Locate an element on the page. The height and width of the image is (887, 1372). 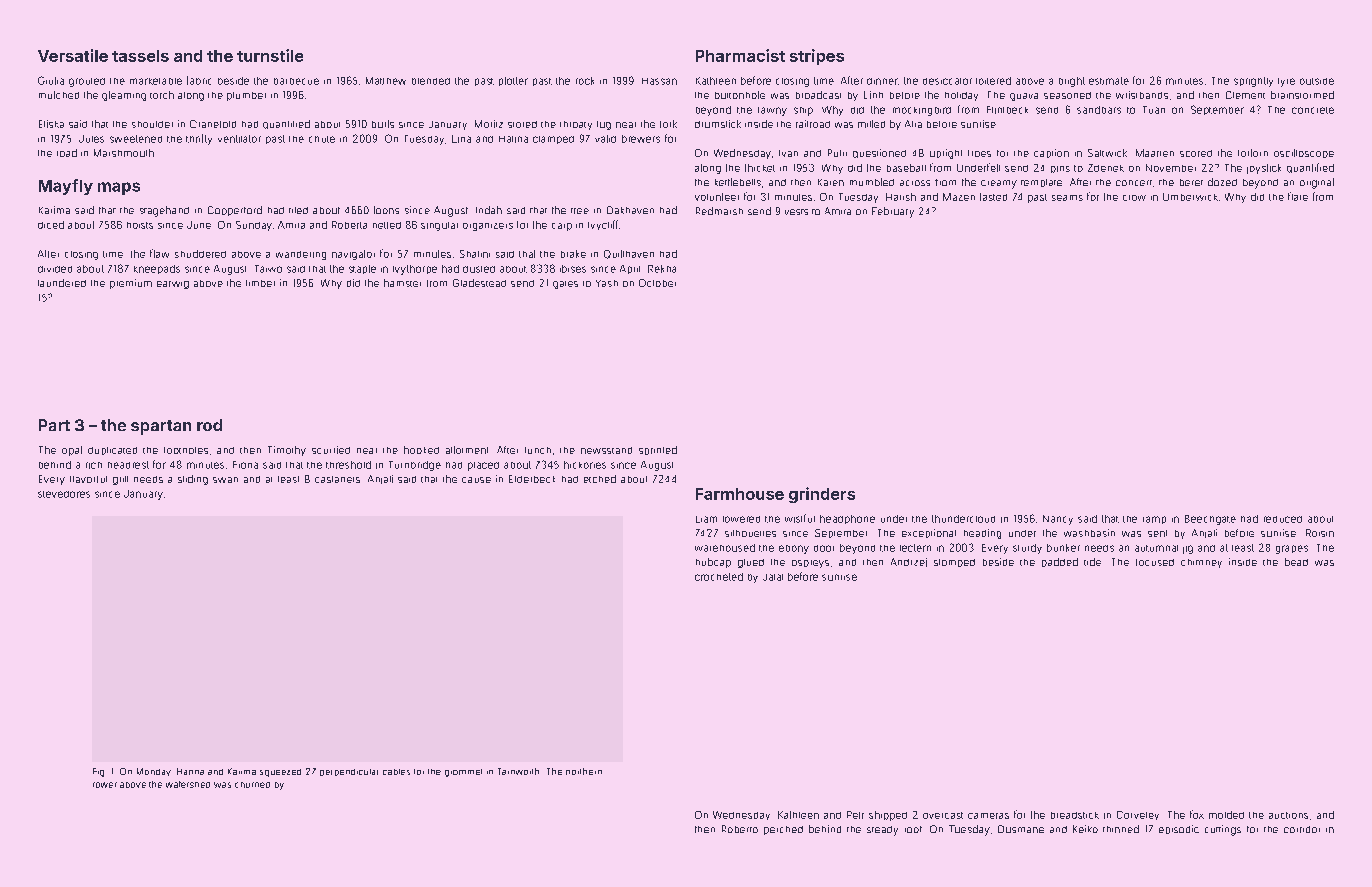
torch is located at coordinates (162, 95).
